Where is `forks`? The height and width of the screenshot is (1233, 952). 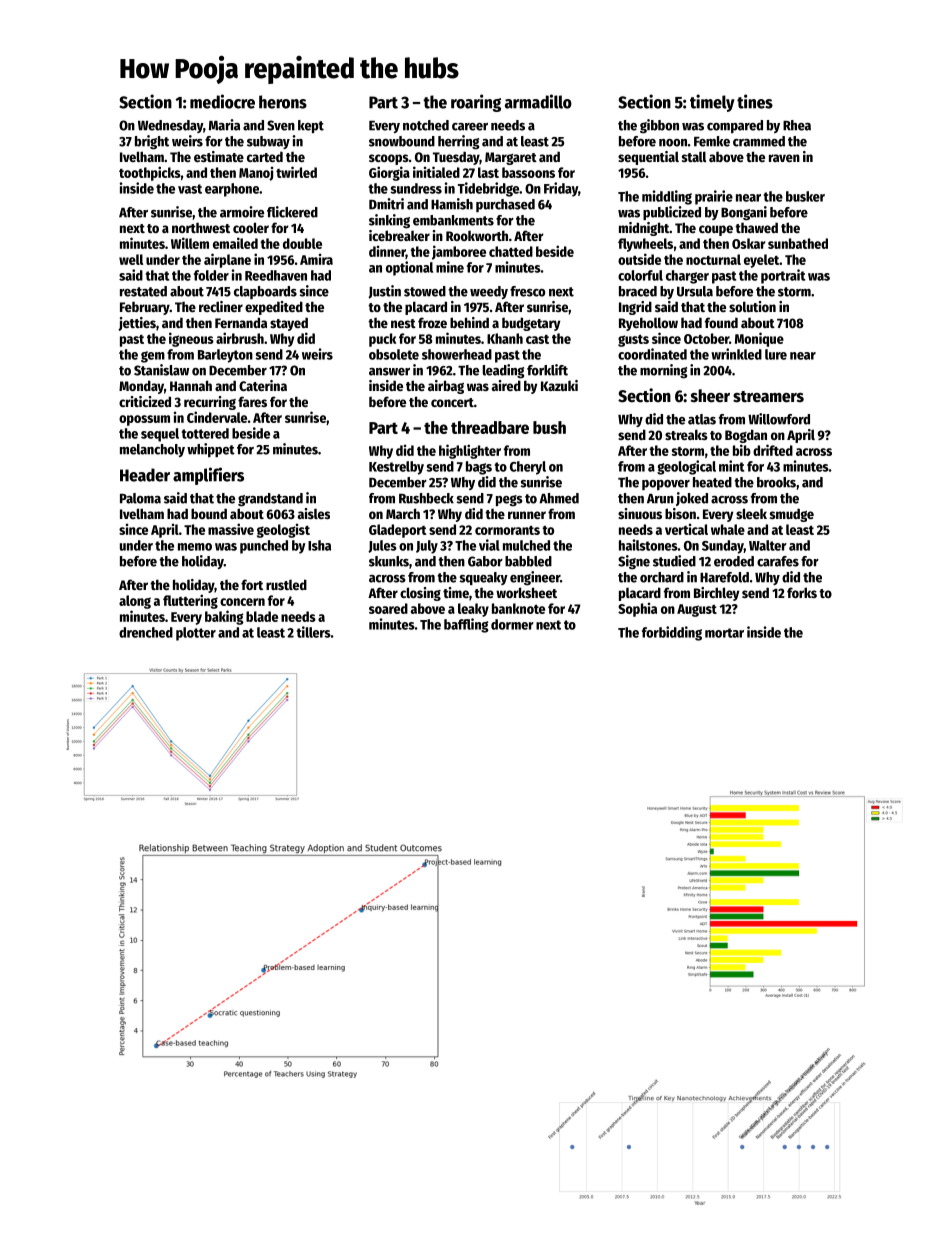 forks is located at coordinates (802, 592).
